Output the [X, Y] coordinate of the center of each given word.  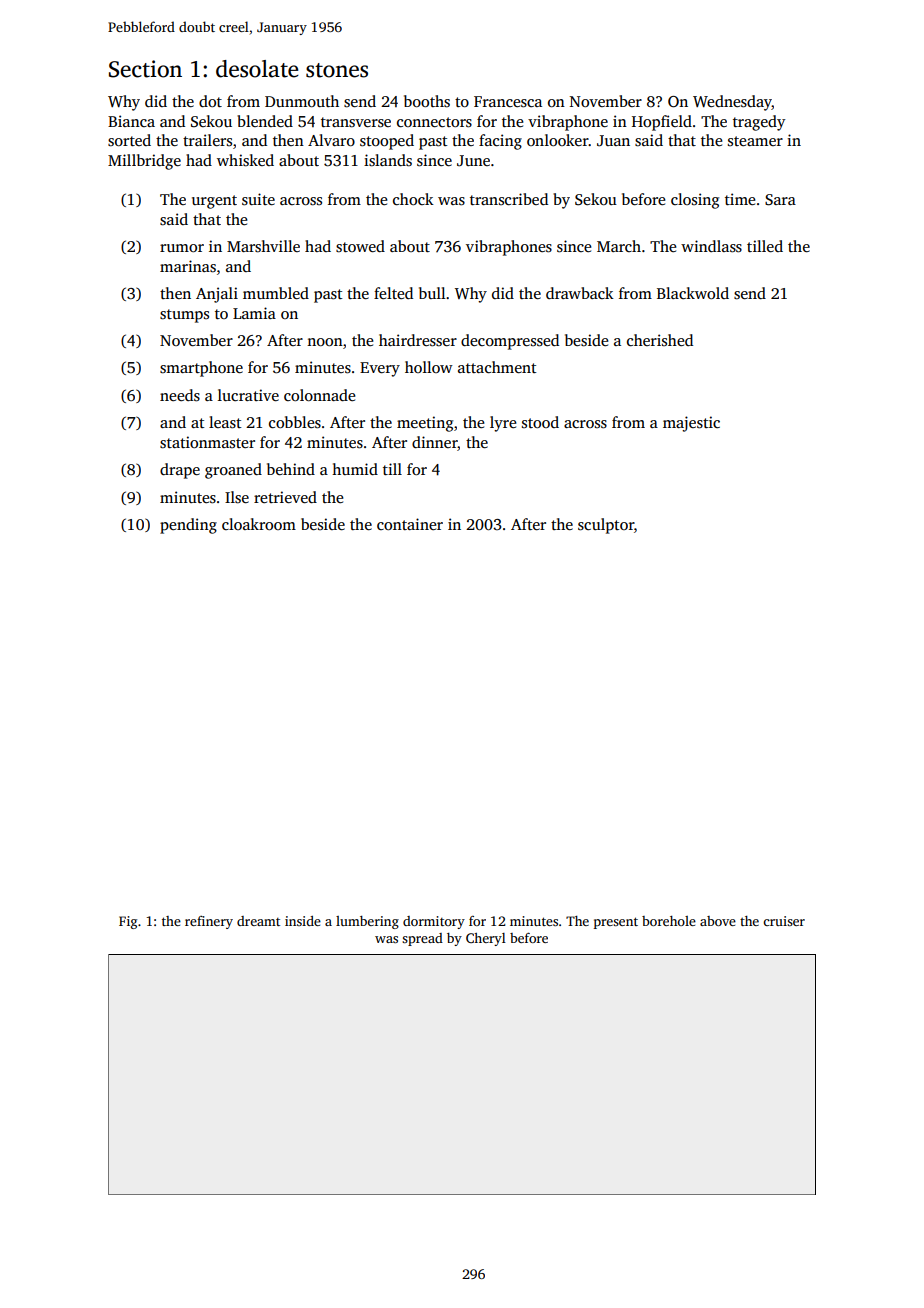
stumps [184, 316]
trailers [207, 140]
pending [188, 526]
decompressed [510, 342]
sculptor [606, 526]
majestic [691, 424]
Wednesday [732, 103]
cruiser [784, 921]
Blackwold [693, 293]
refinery [209, 922]
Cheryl [486, 939]
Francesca [508, 102]
